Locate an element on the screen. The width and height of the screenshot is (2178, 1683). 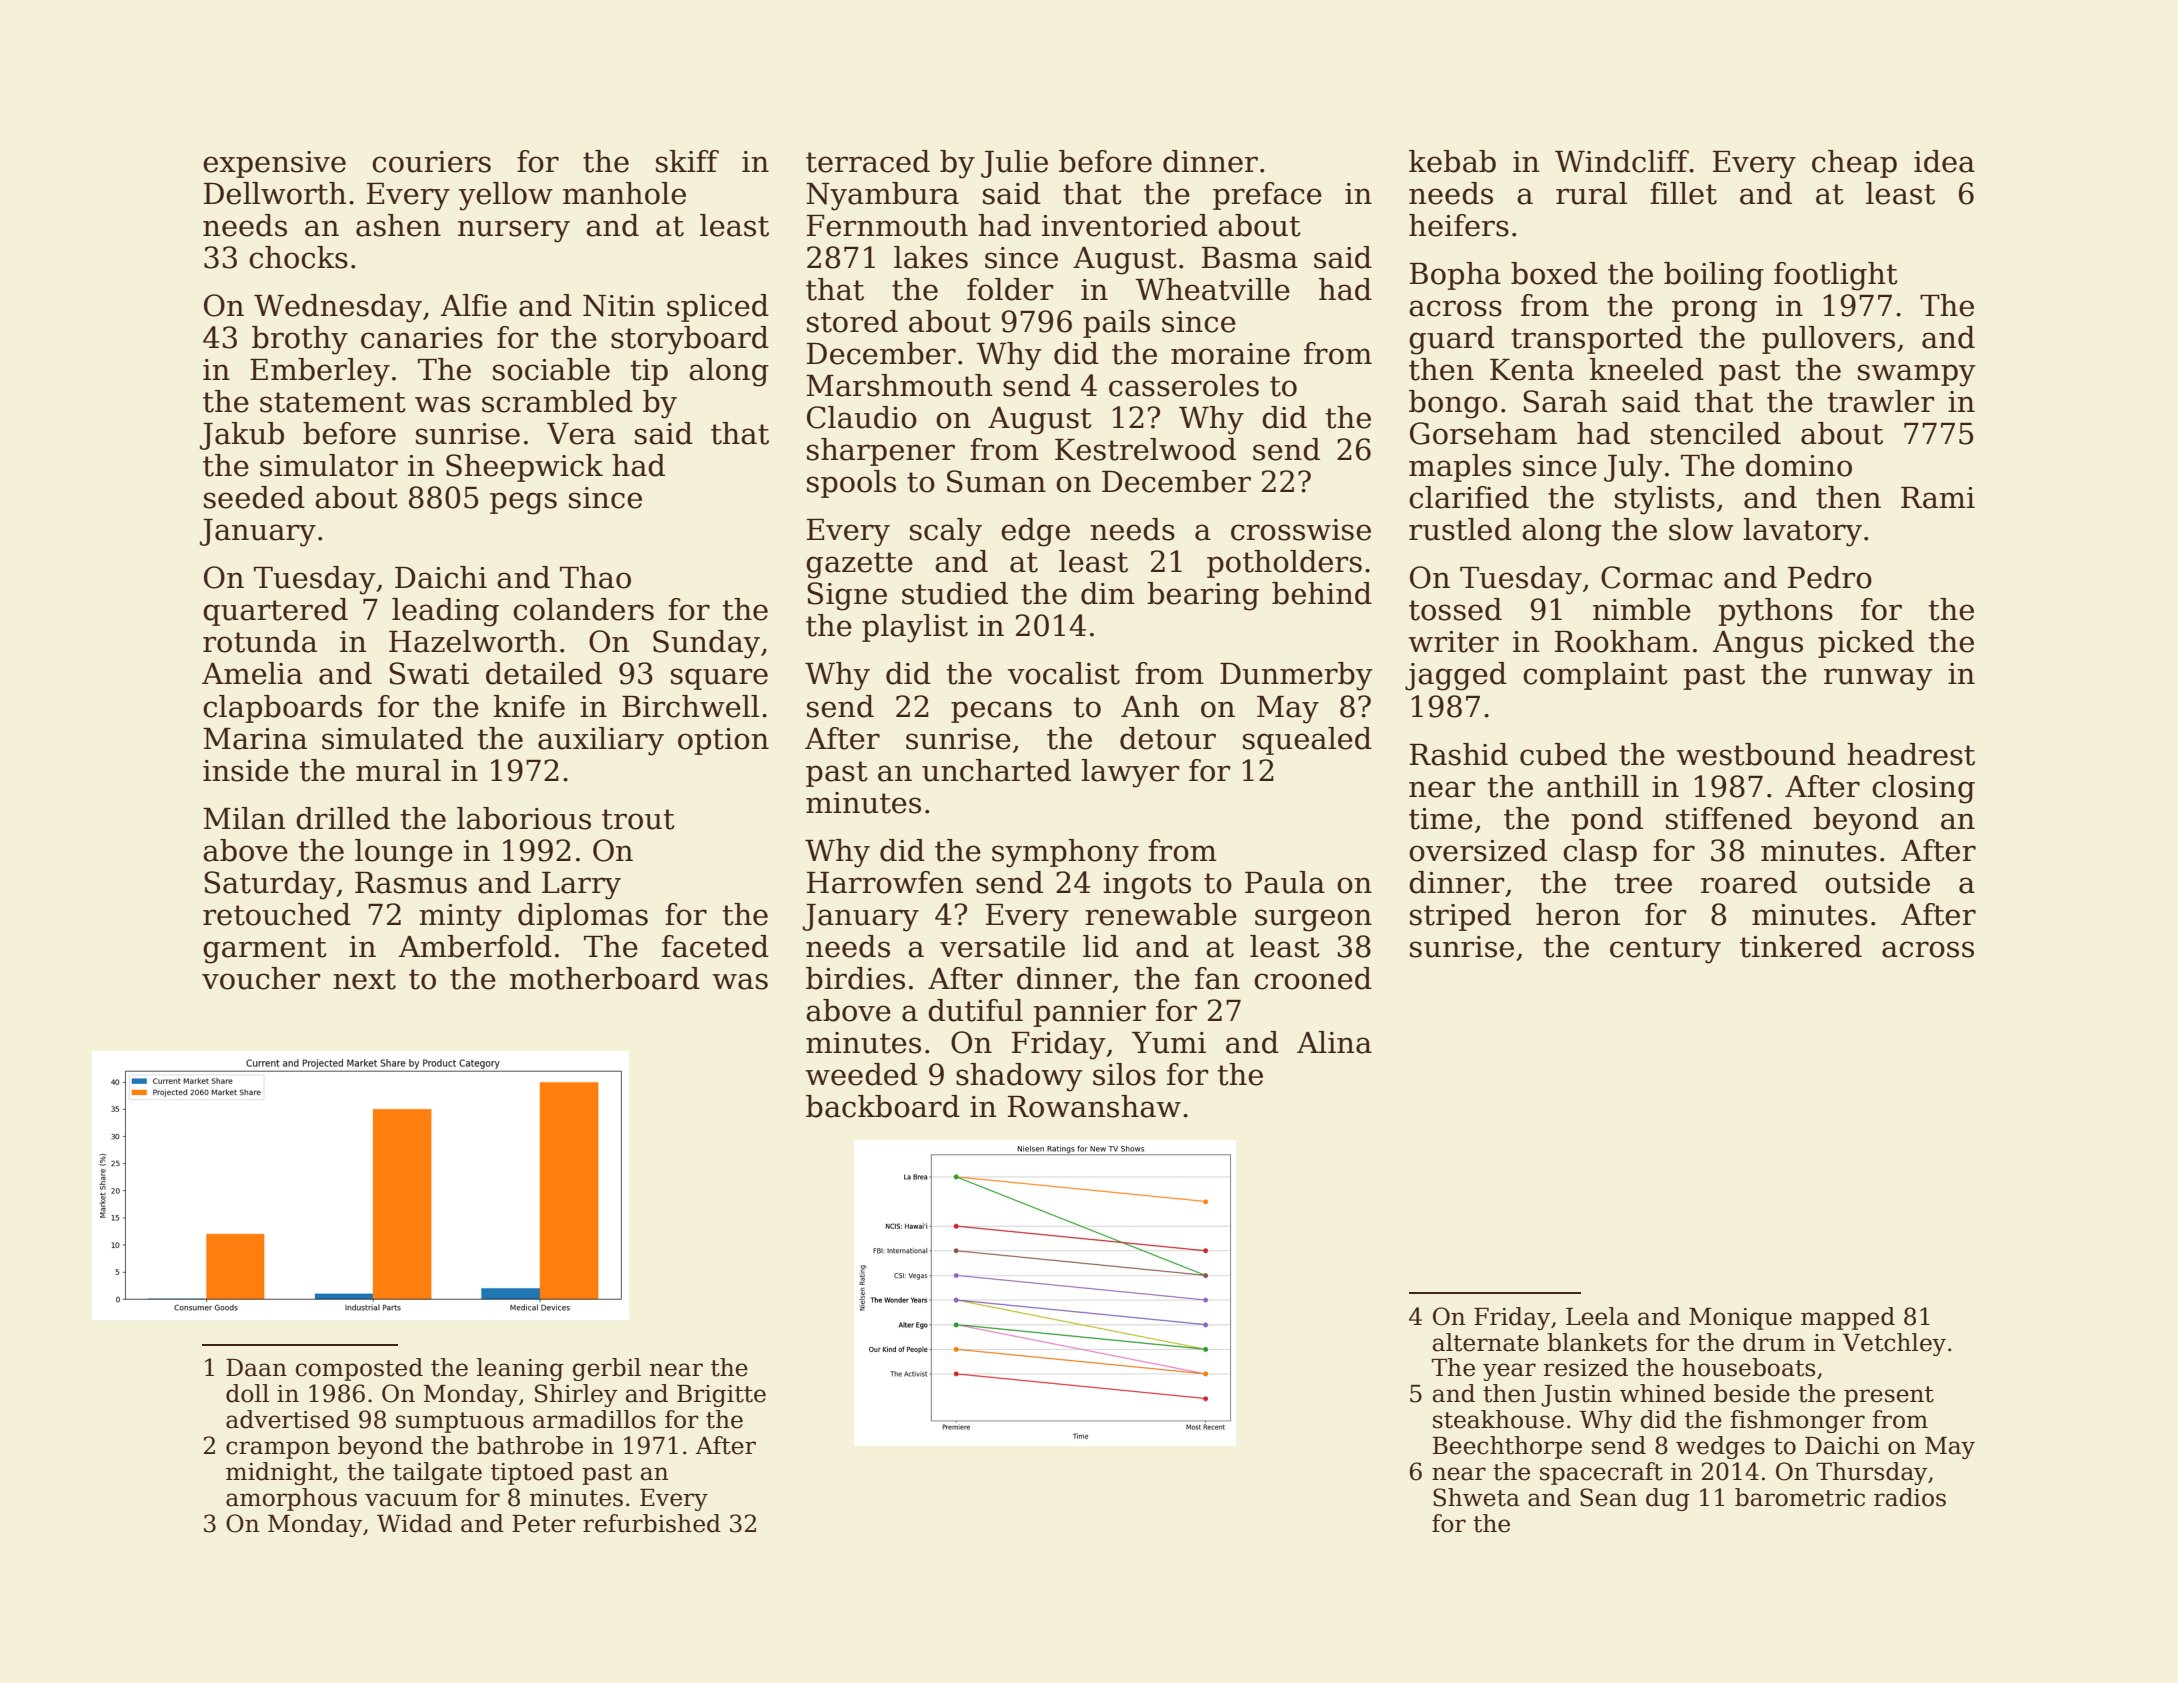
Peter is located at coordinates (544, 1524).
